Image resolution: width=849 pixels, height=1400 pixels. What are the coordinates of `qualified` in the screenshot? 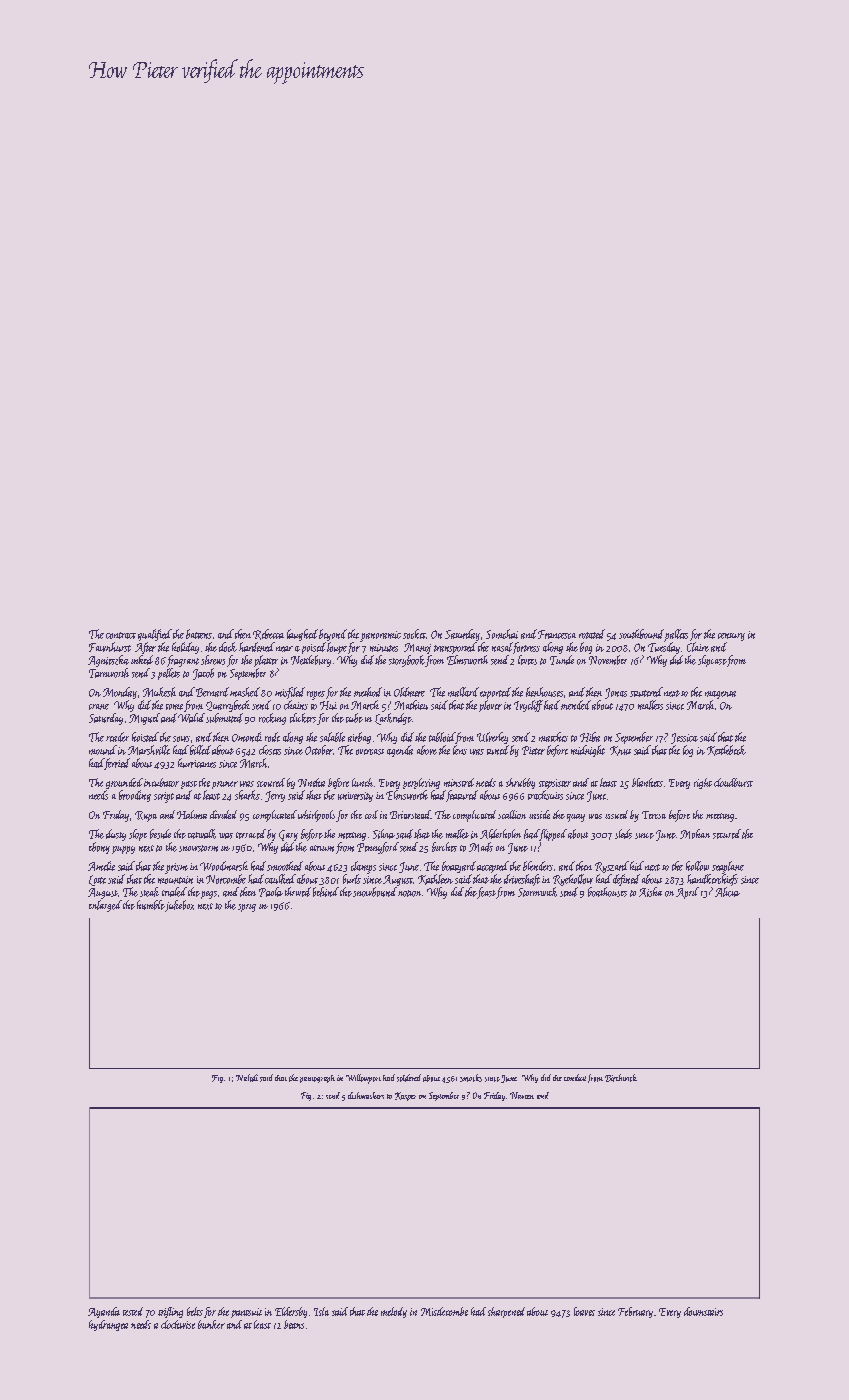 It's located at (155, 635).
